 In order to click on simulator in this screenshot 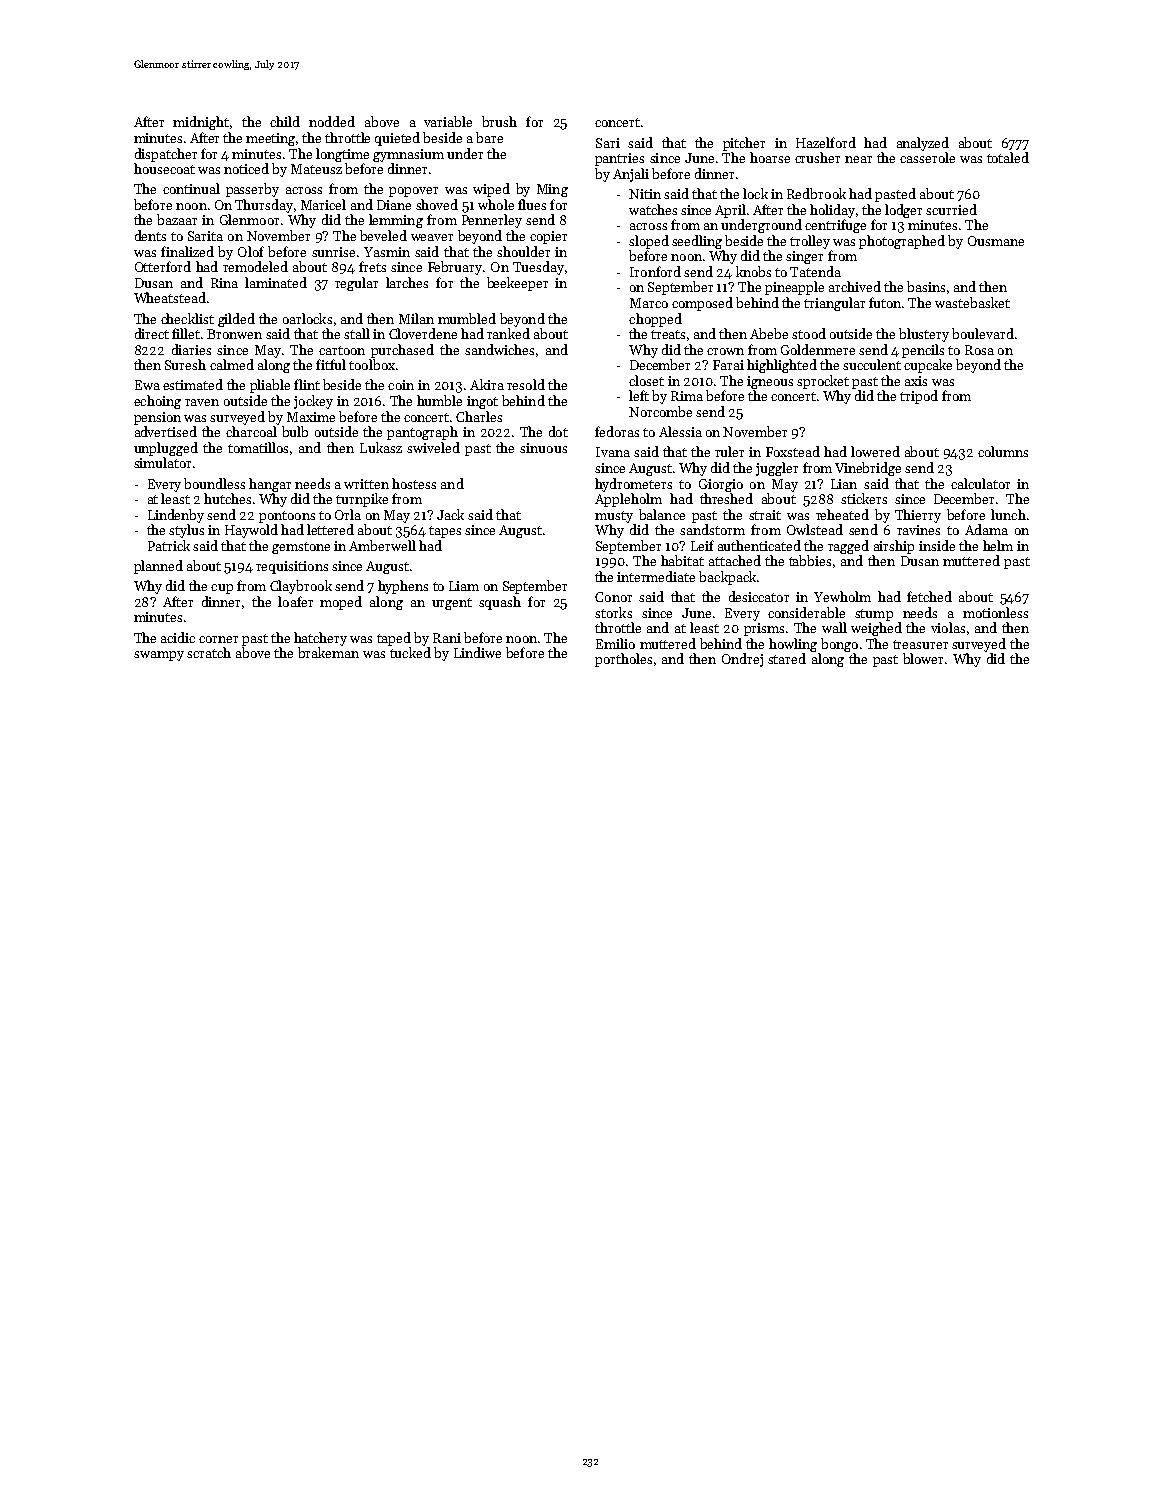, I will do `click(162, 462)`.
